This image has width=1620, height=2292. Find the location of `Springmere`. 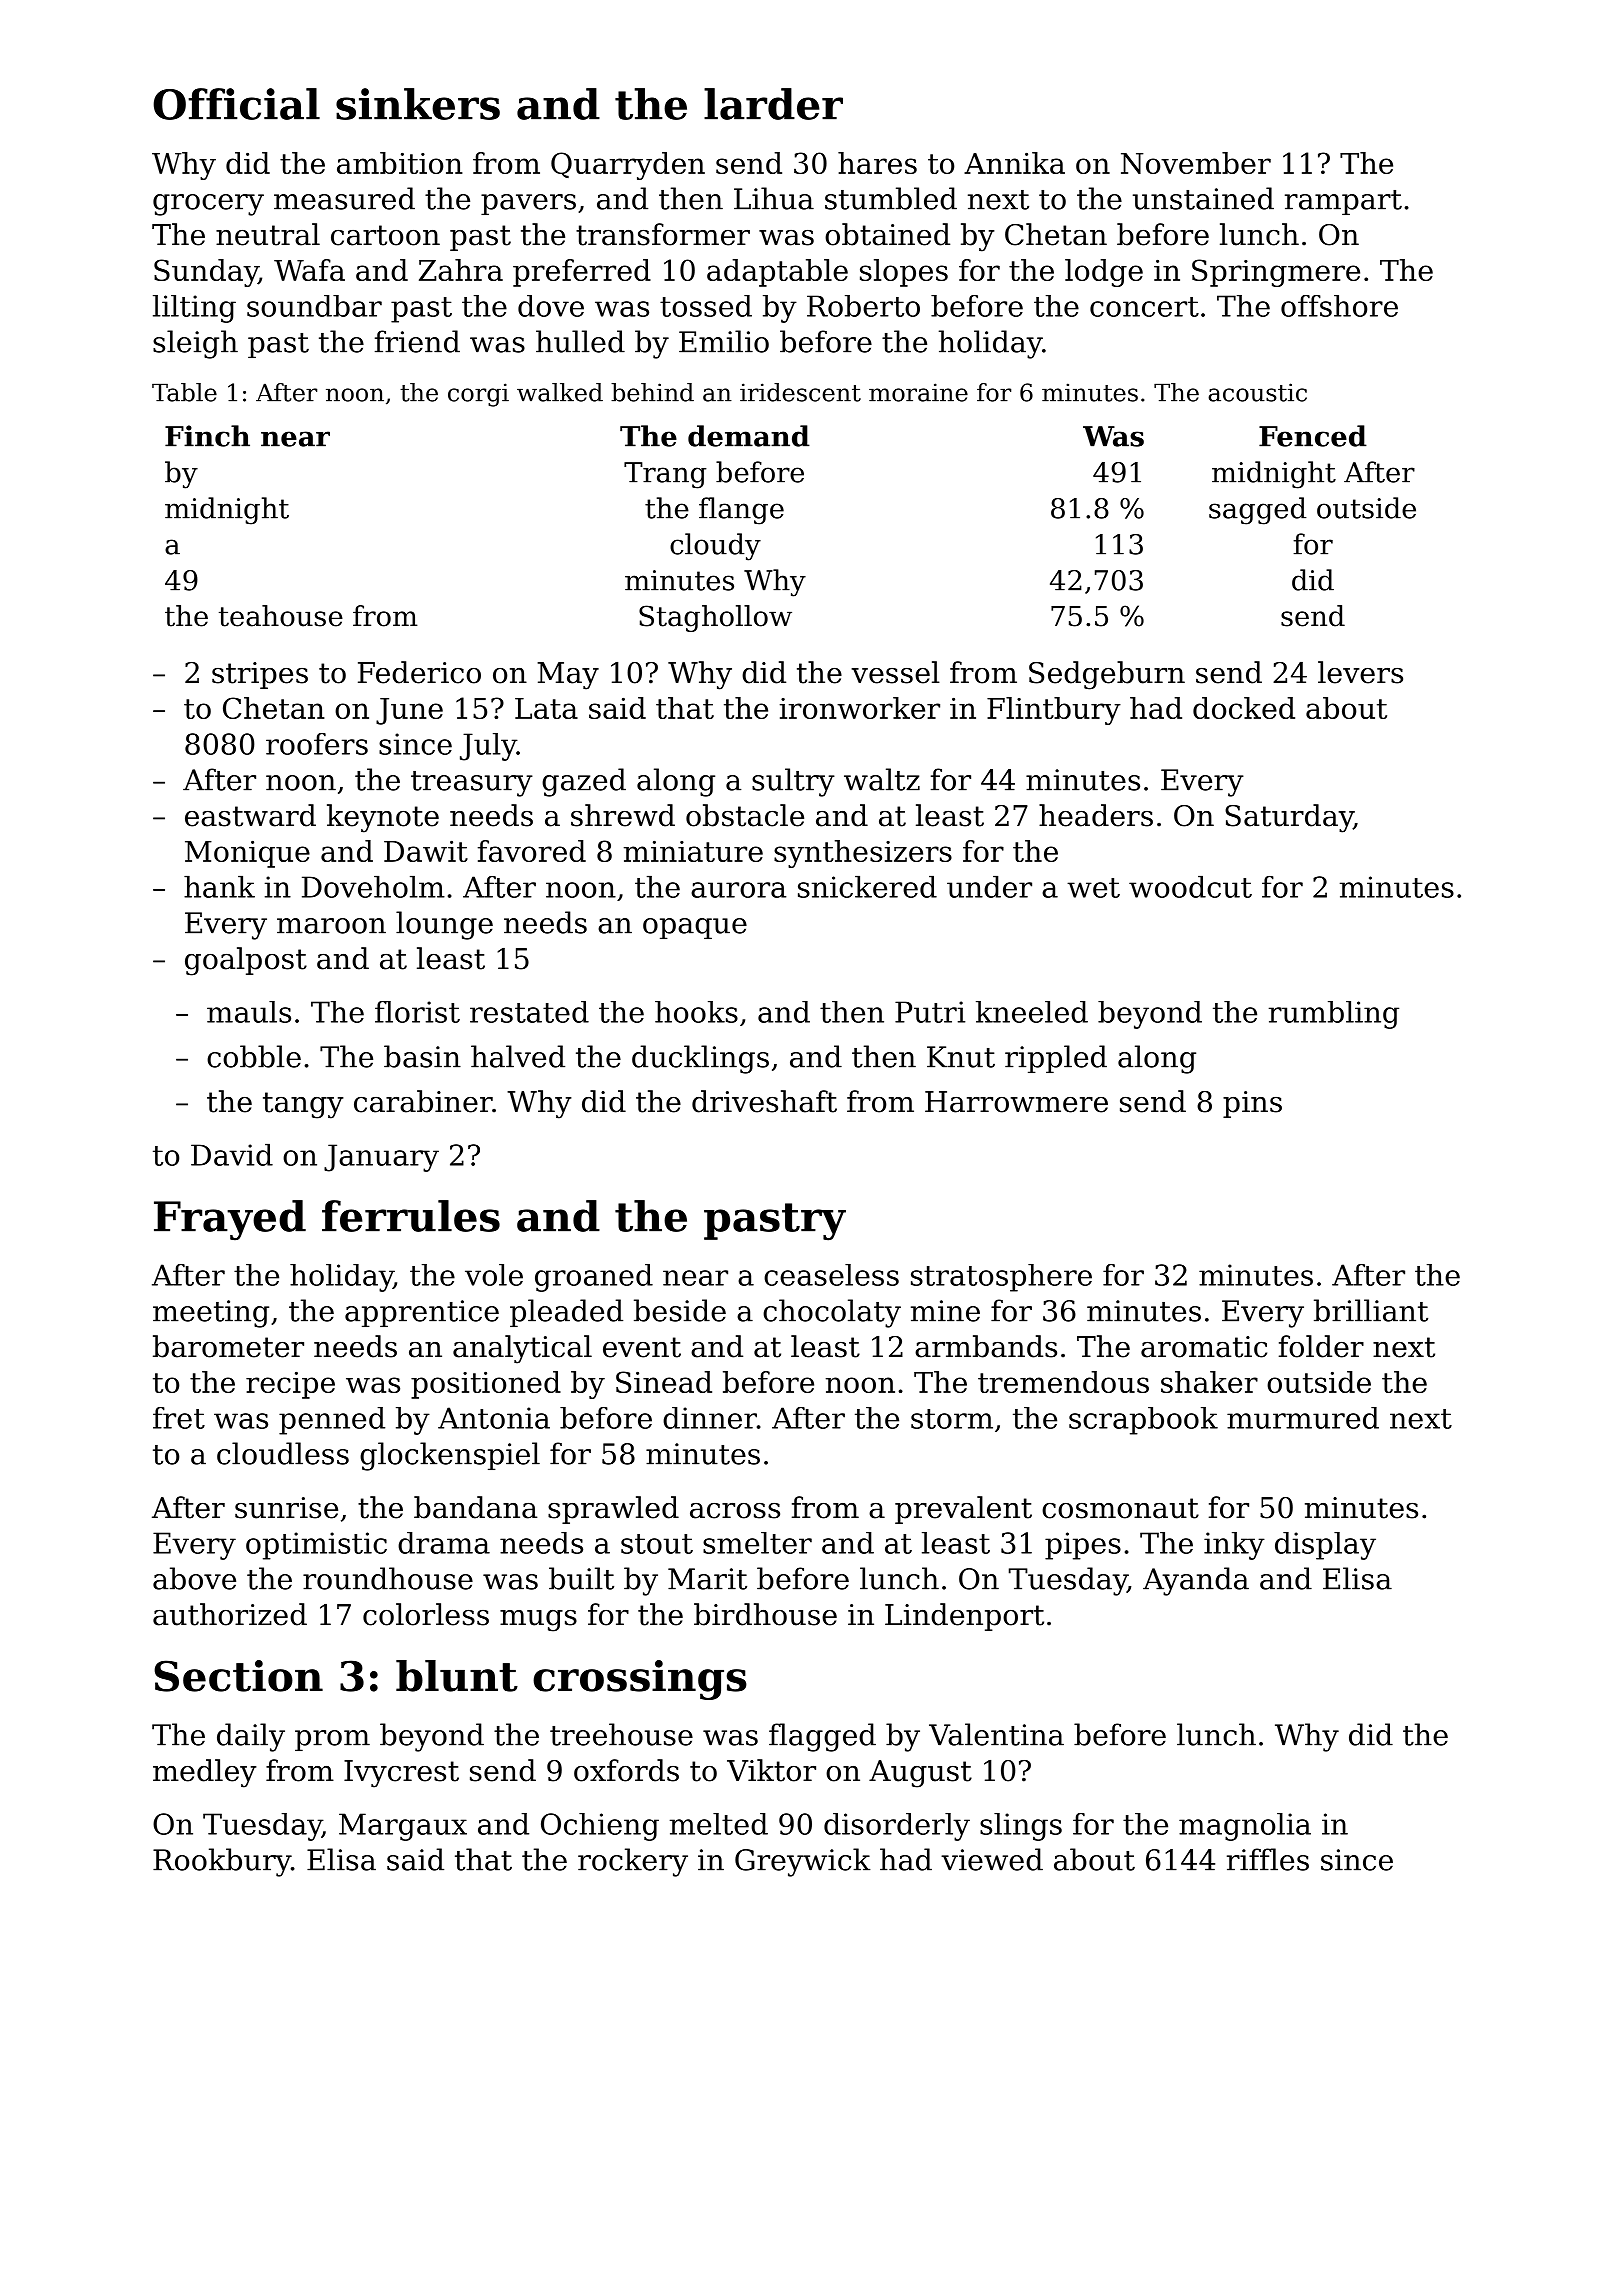

Springmere is located at coordinates (1276, 273).
